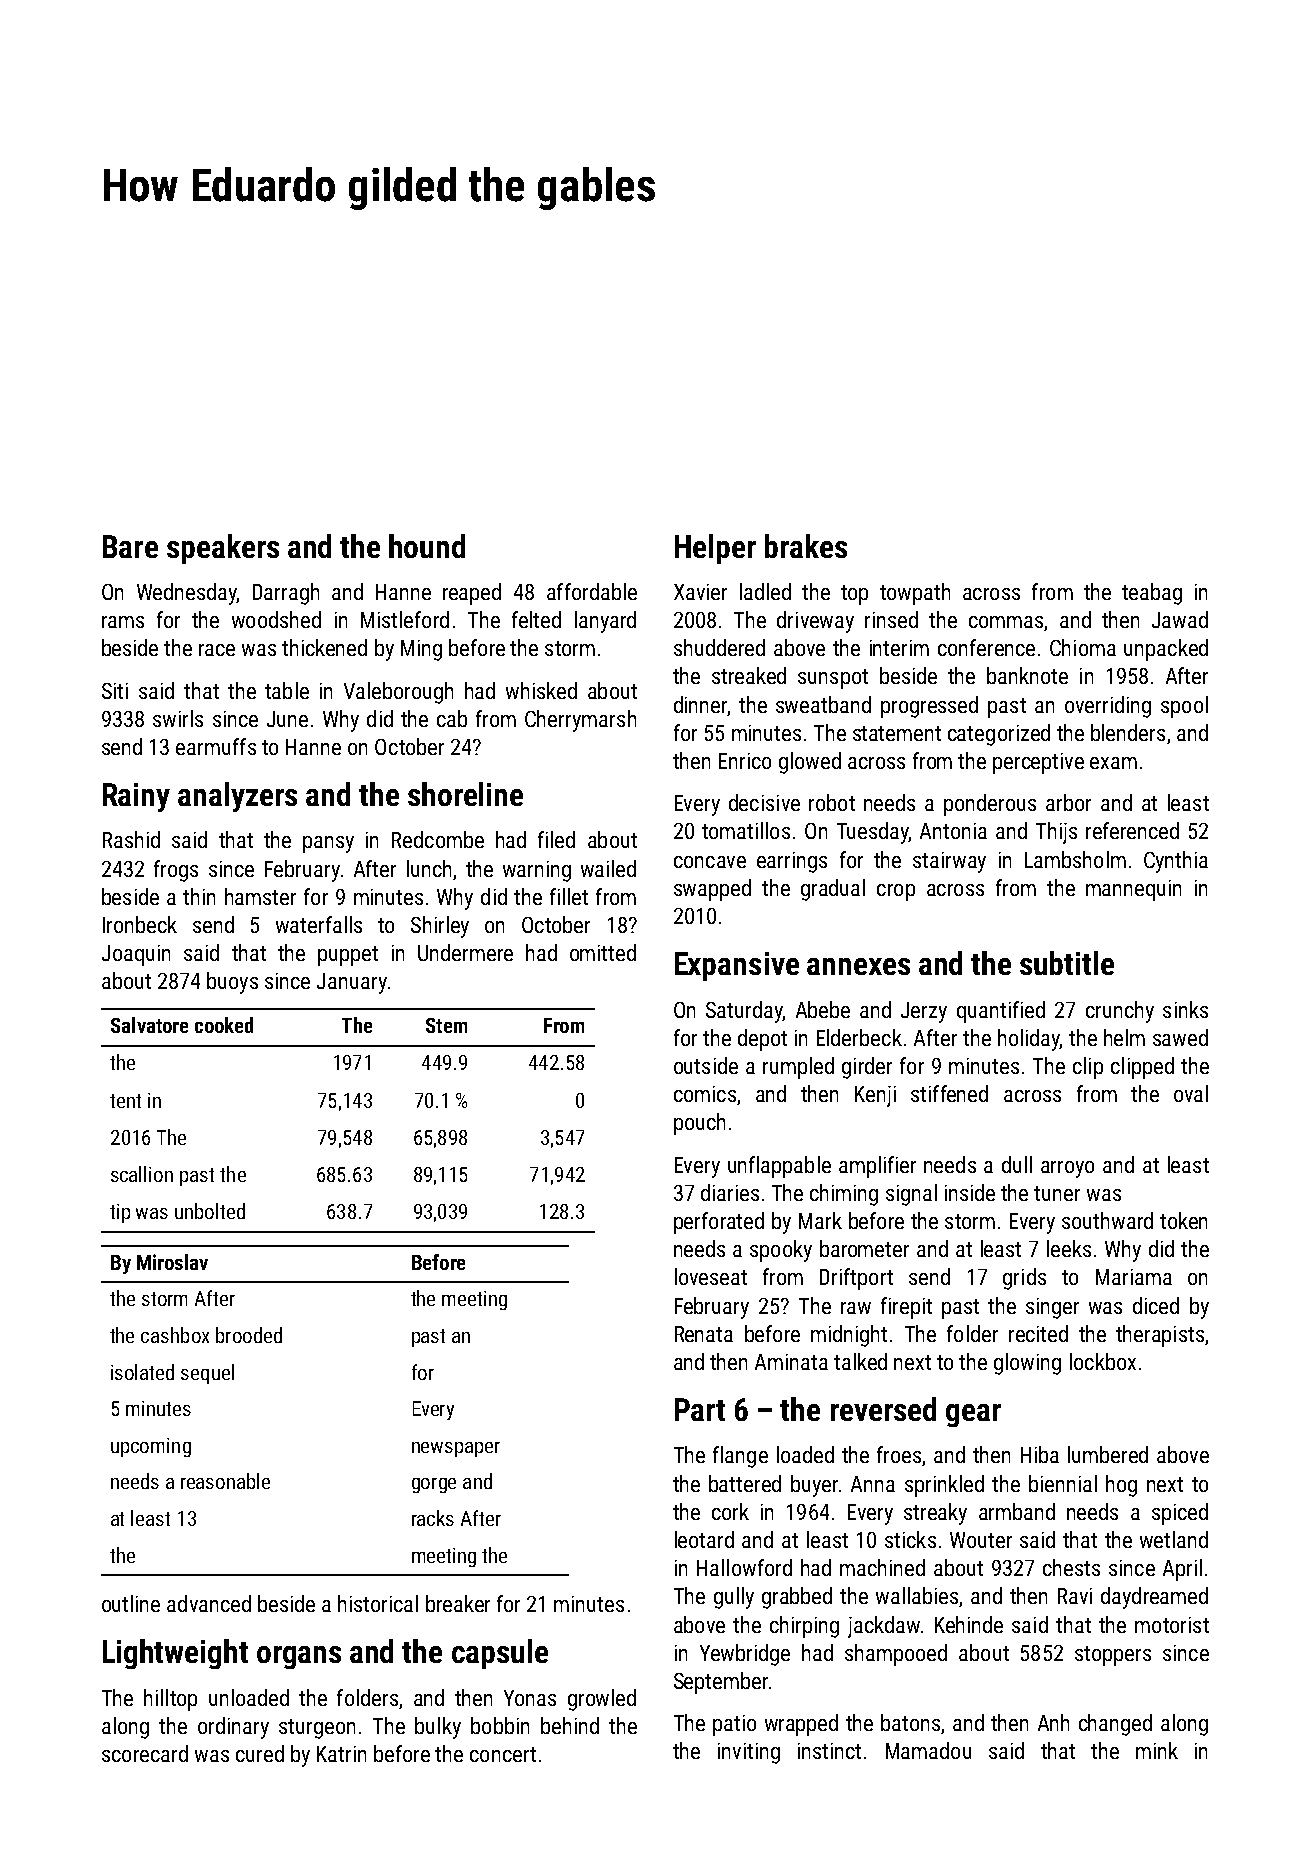 The image size is (1310, 1852). Describe the element at coordinates (1176, 862) in the document. I see `Cynthia` at that location.
